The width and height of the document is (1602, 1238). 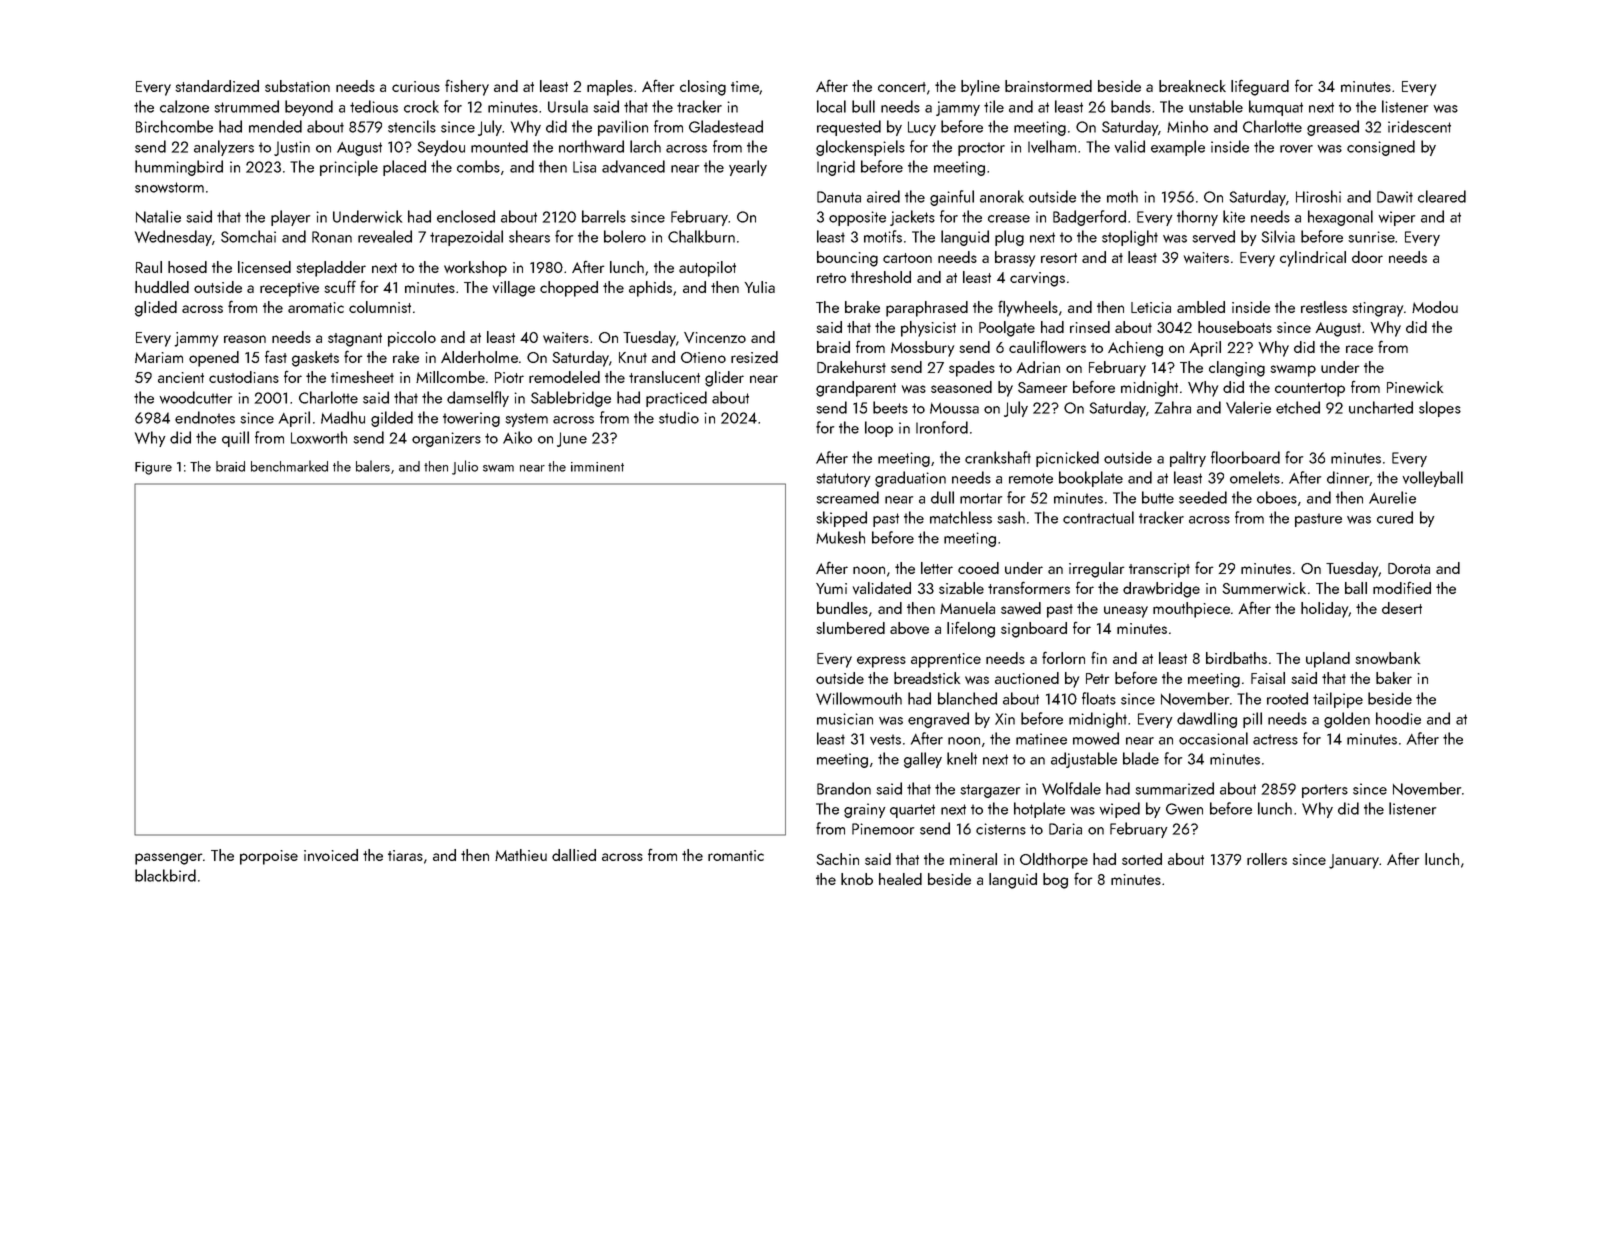 I want to click on Vincenzo, so click(x=715, y=337).
